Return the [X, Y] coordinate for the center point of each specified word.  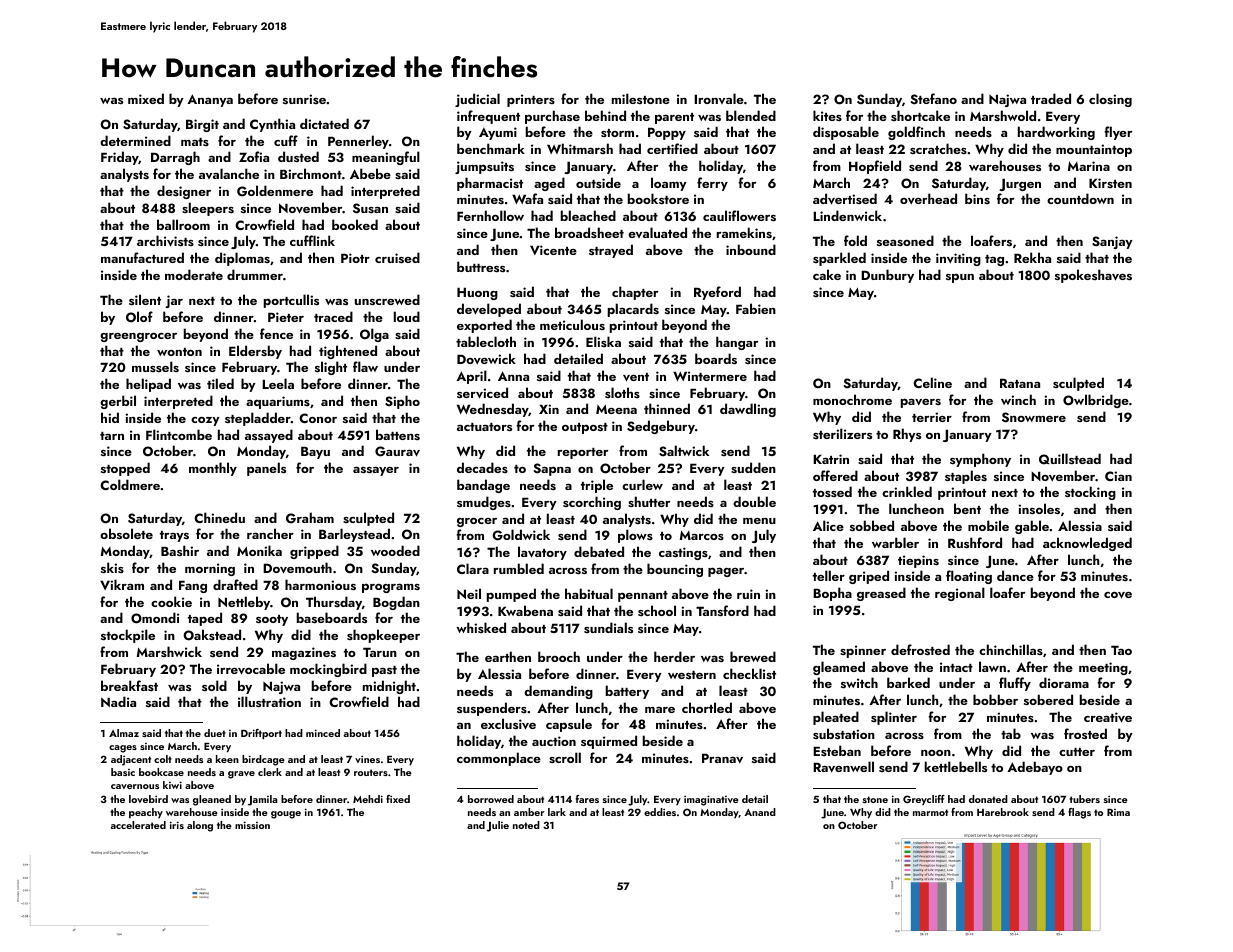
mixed [146, 98]
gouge [286, 815]
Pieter [286, 317]
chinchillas [1011, 649]
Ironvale [719, 98]
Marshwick [169, 651]
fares [587, 799]
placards [633, 310]
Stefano [934, 99]
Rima [1118, 812]
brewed [753, 656]
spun [960, 278]
